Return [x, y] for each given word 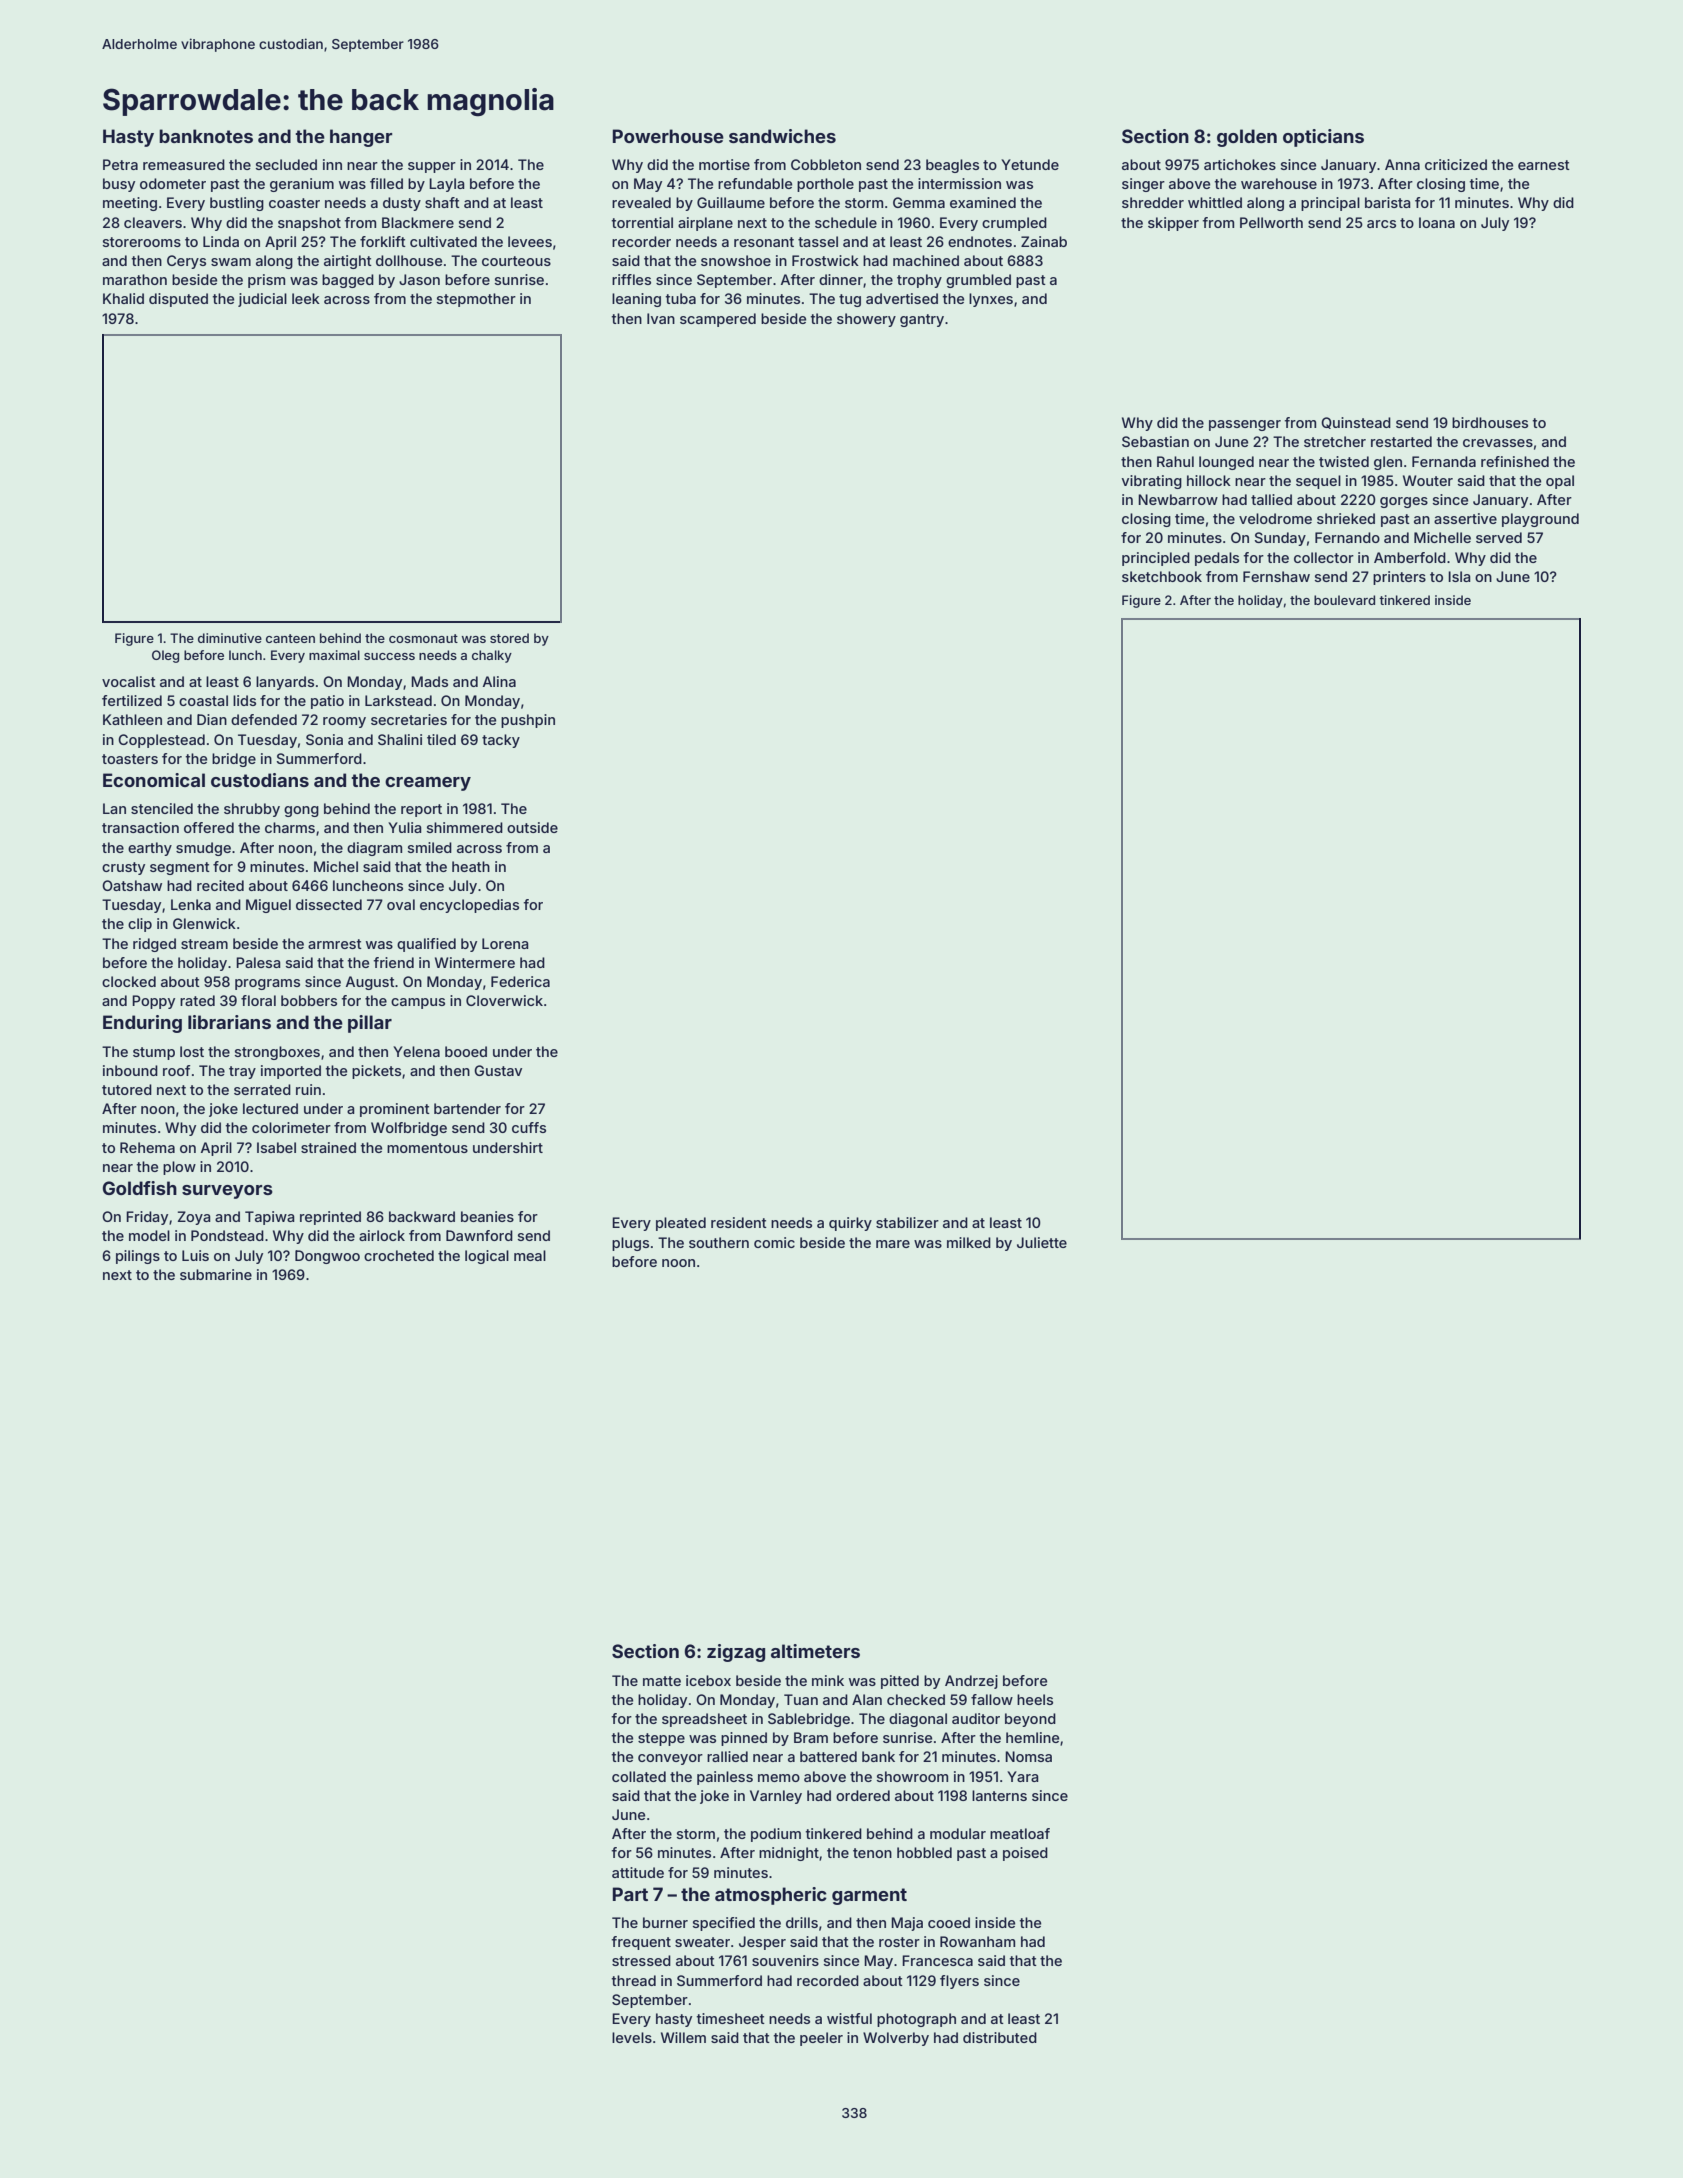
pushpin [528, 721]
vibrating [1152, 482]
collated [639, 1776]
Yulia [405, 827]
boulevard [1344, 600]
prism [266, 281]
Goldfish [139, 1188]
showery [866, 320]
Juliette [1042, 1242]
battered [828, 1756]
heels [1035, 1699]
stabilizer [907, 1222]
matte [662, 1681]
